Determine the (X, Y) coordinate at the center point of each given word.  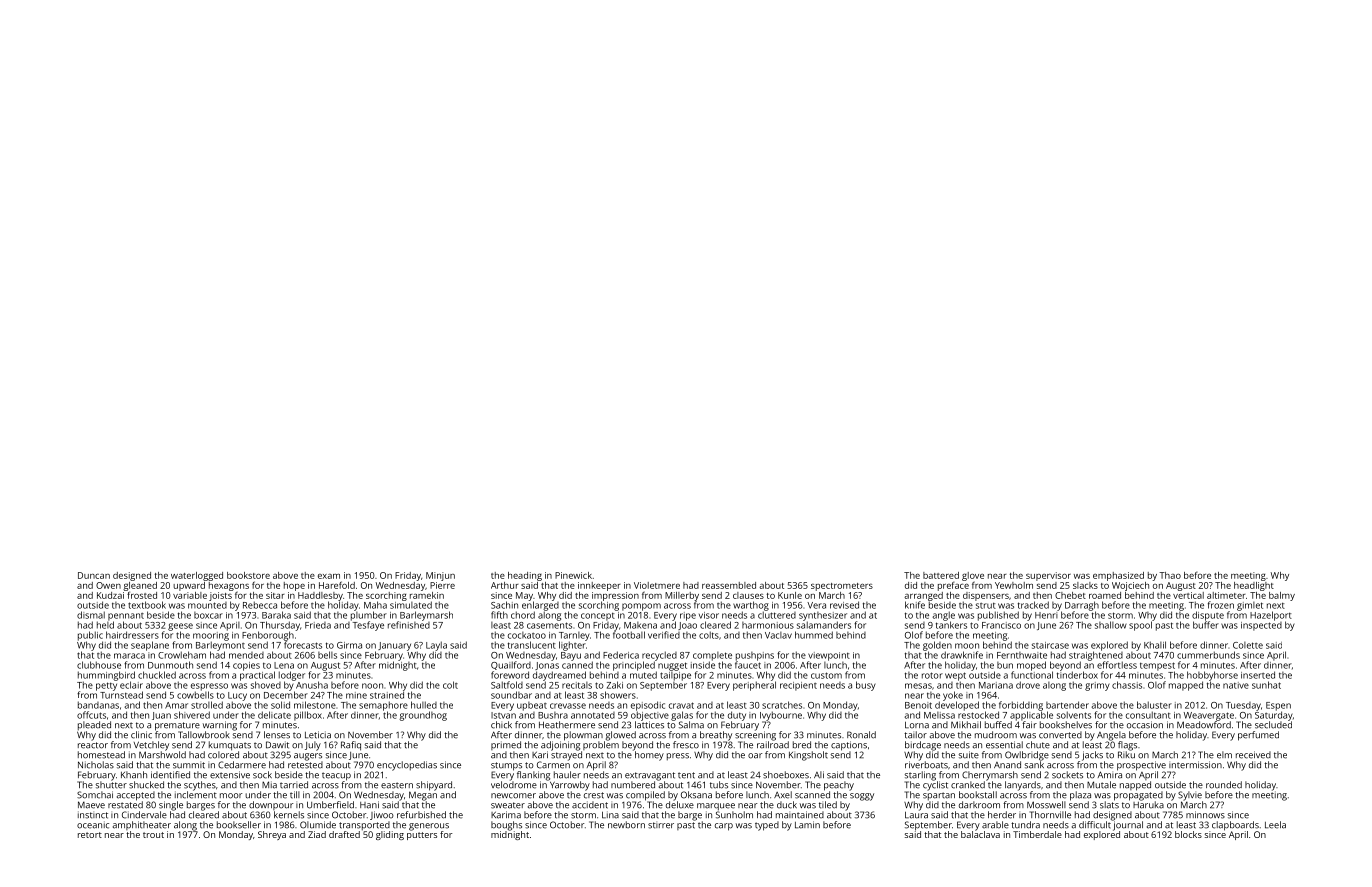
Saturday (1274, 716)
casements (549, 625)
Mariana (996, 685)
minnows (1205, 815)
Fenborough (268, 636)
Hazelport (1271, 616)
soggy (862, 797)
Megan (423, 796)
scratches (782, 705)
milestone (315, 705)
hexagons (229, 586)
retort (90, 835)
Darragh (1082, 606)
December (286, 695)
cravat (681, 705)
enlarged (540, 606)
